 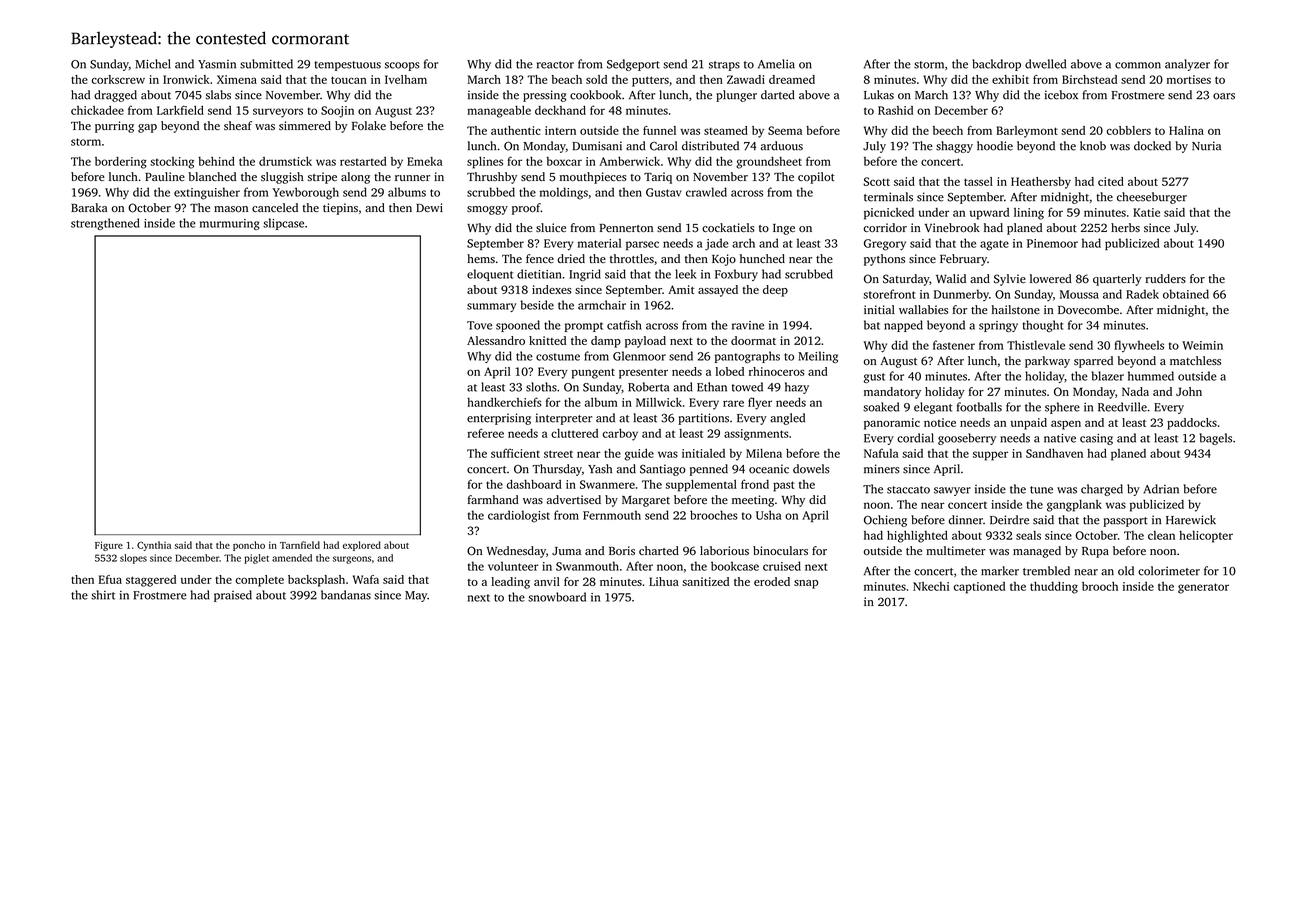 What do you see at coordinates (109, 546) in the document?
I see `Figure` at bounding box center [109, 546].
